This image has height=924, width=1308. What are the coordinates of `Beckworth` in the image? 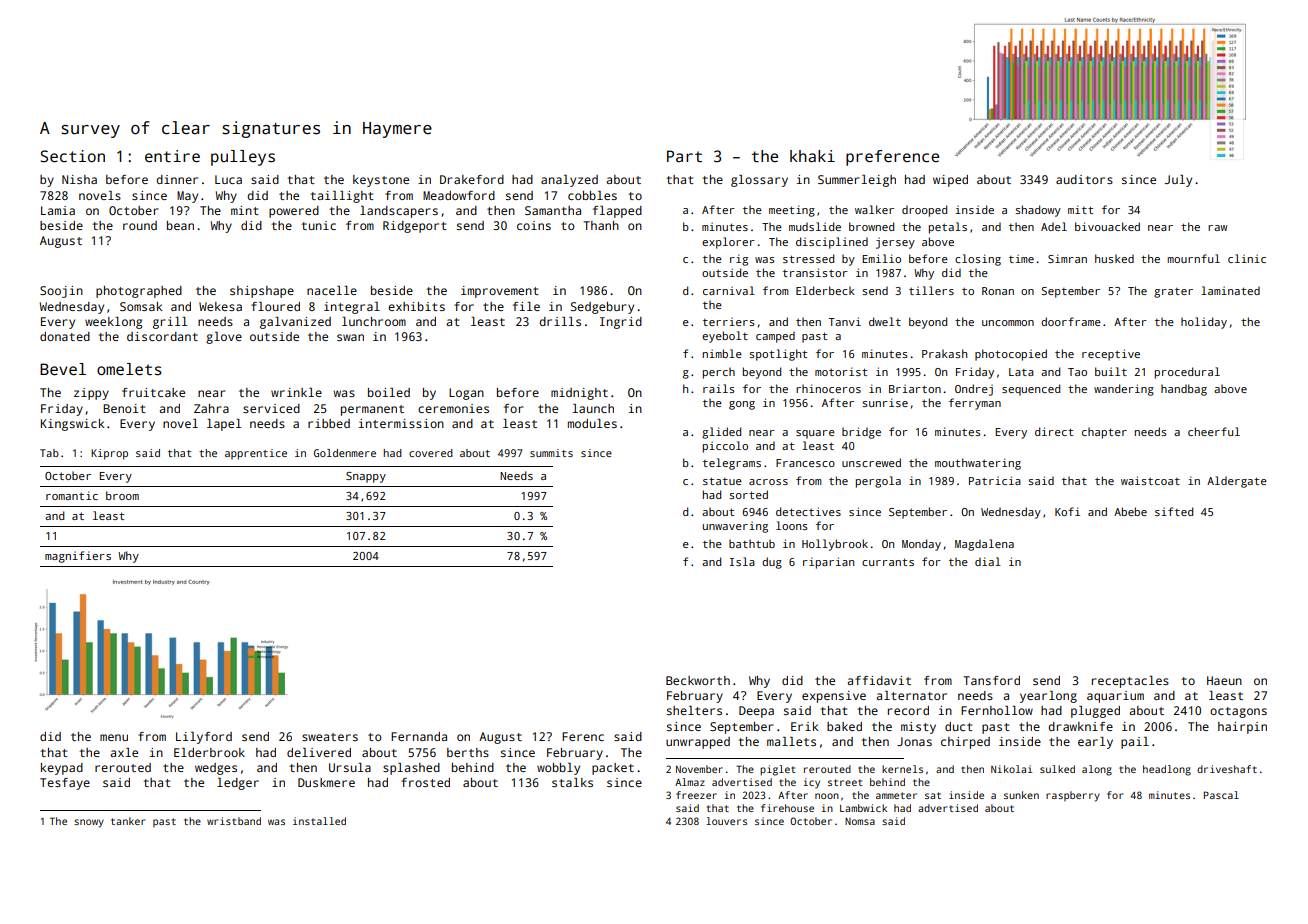 It's located at (698, 680).
